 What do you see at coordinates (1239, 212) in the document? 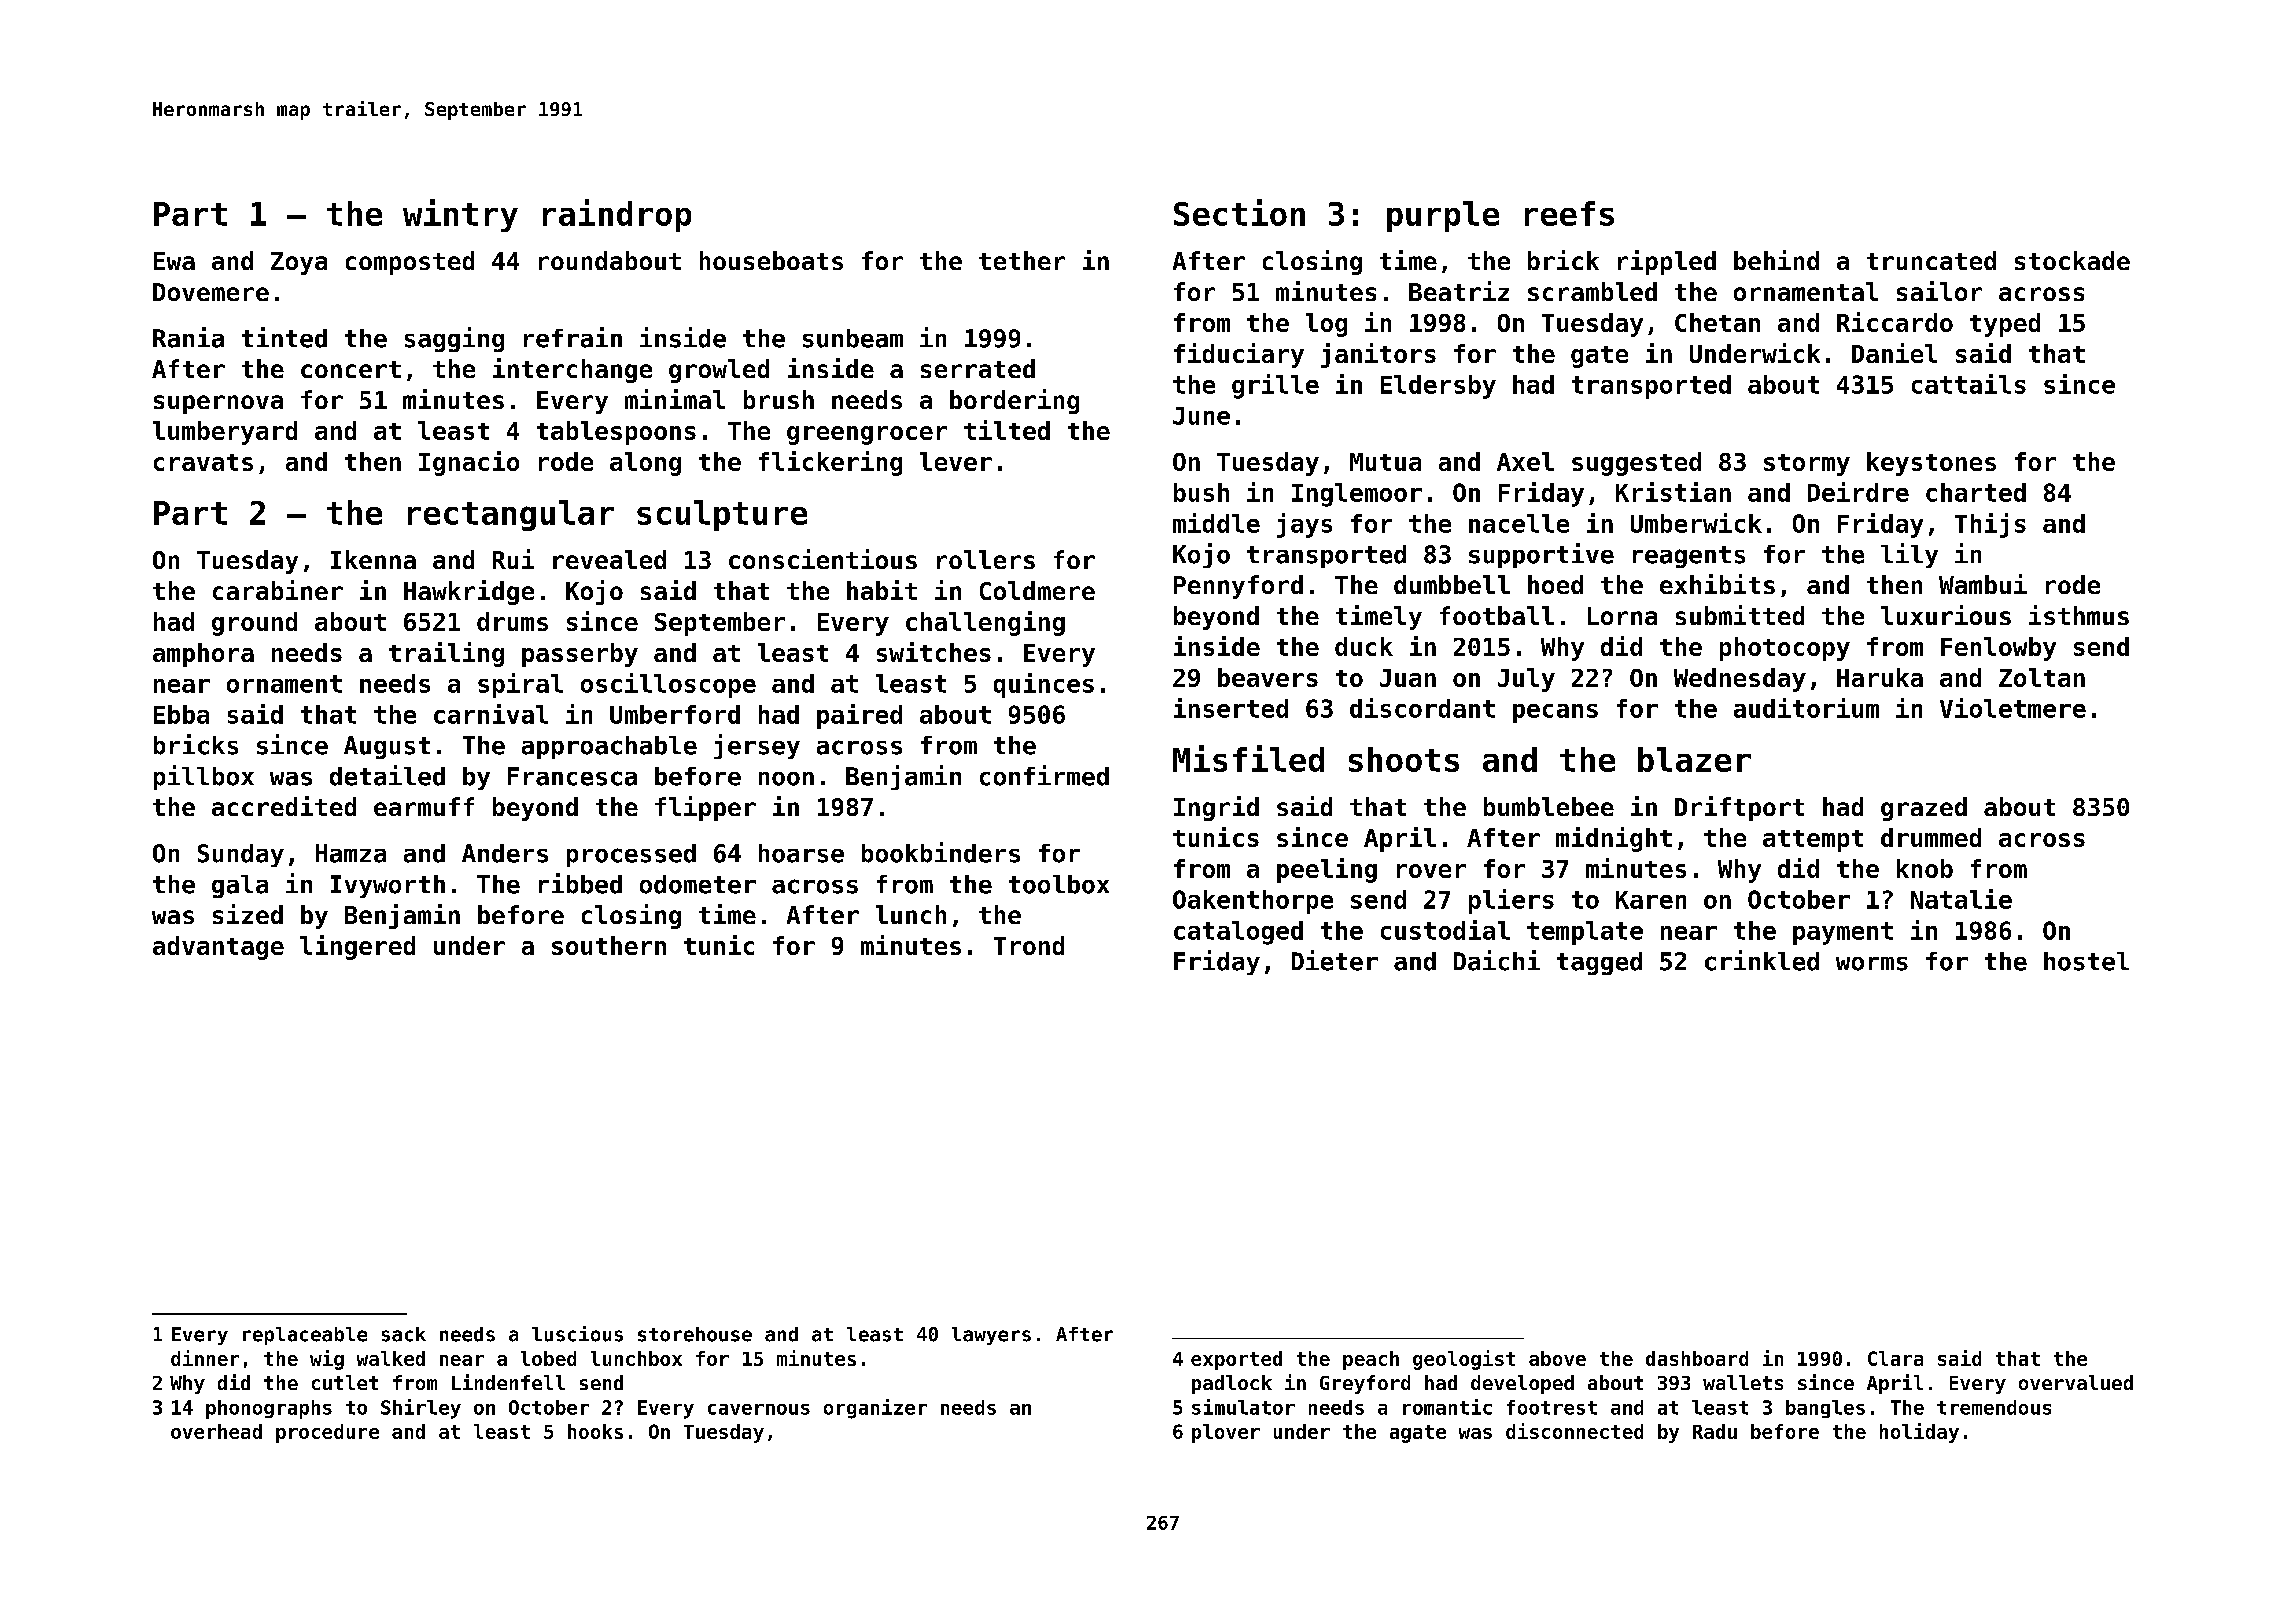
I see `Section` at bounding box center [1239, 212].
